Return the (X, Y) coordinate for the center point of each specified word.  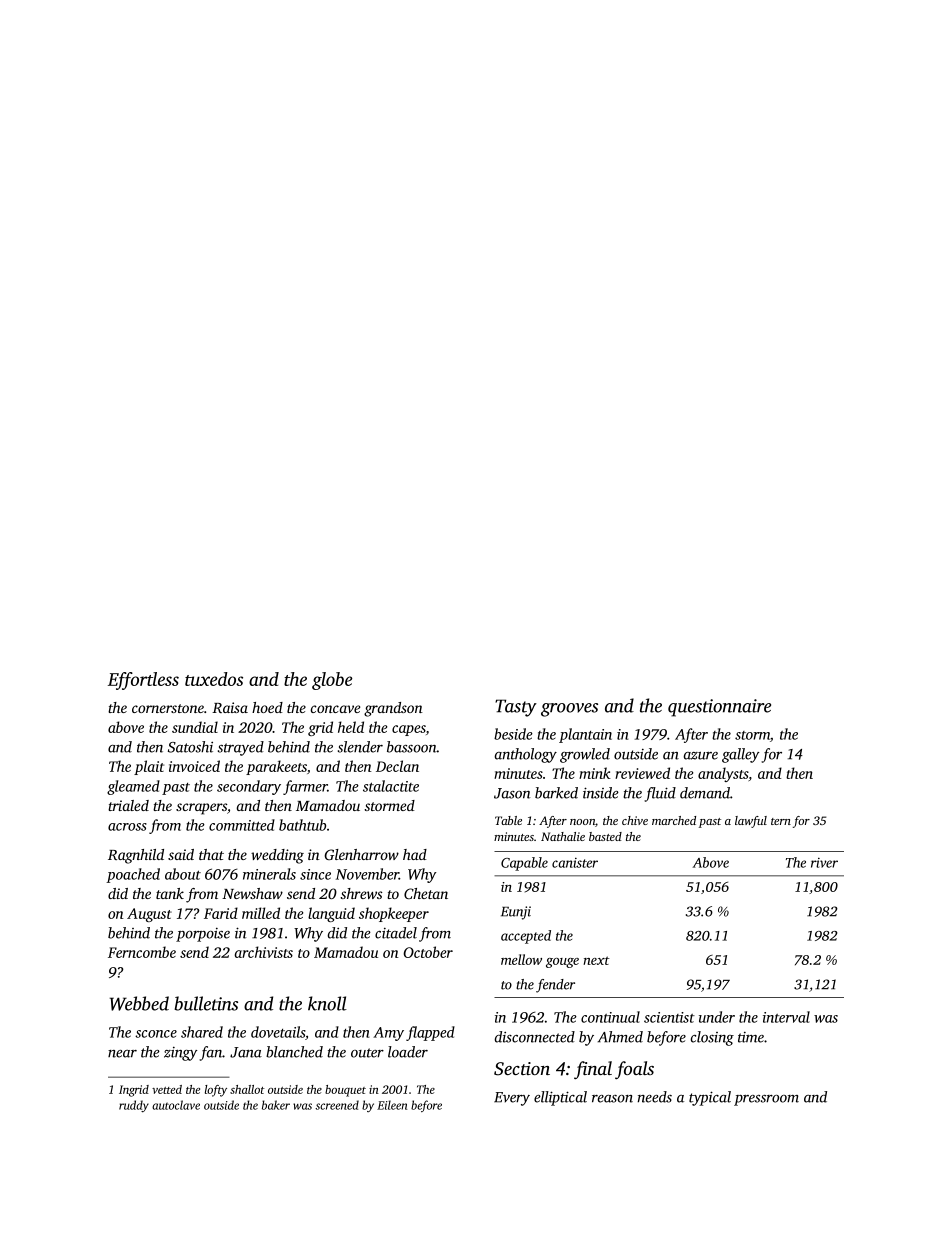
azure (701, 756)
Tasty (516, 708)
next (596, 960)
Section (522, 1069)
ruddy (134, 1106)
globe (332, 681)
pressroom (766, 1100)
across (127, 827)
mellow (521, 959)
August (149, 915)
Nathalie (563, 836)
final (593, 1070)
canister (575, 863)
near (122, 1054)
